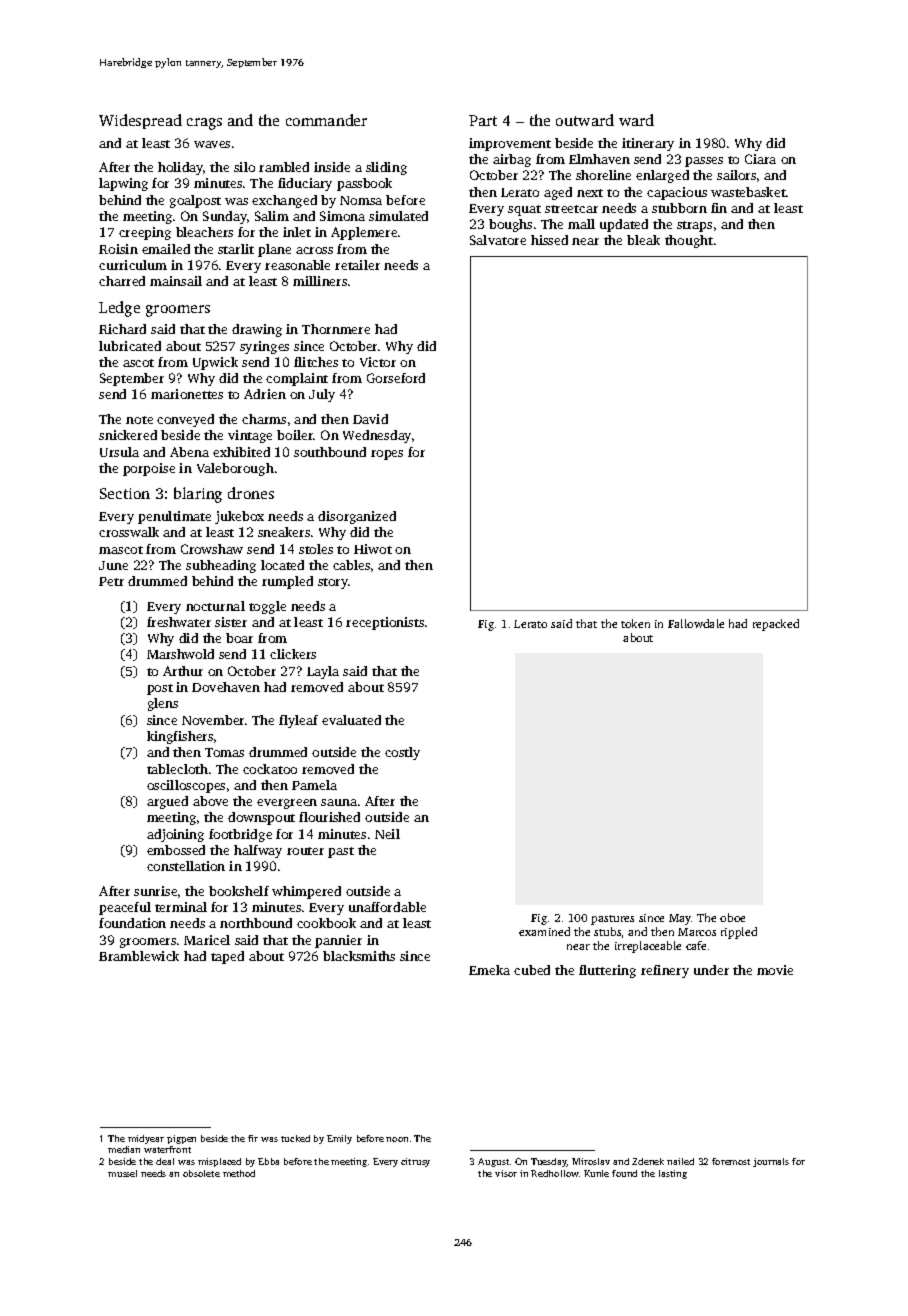 This image has height=1316, width=908. Describe the element at coordinates (207, 940) in the image. I see `Maricel` at that location.
